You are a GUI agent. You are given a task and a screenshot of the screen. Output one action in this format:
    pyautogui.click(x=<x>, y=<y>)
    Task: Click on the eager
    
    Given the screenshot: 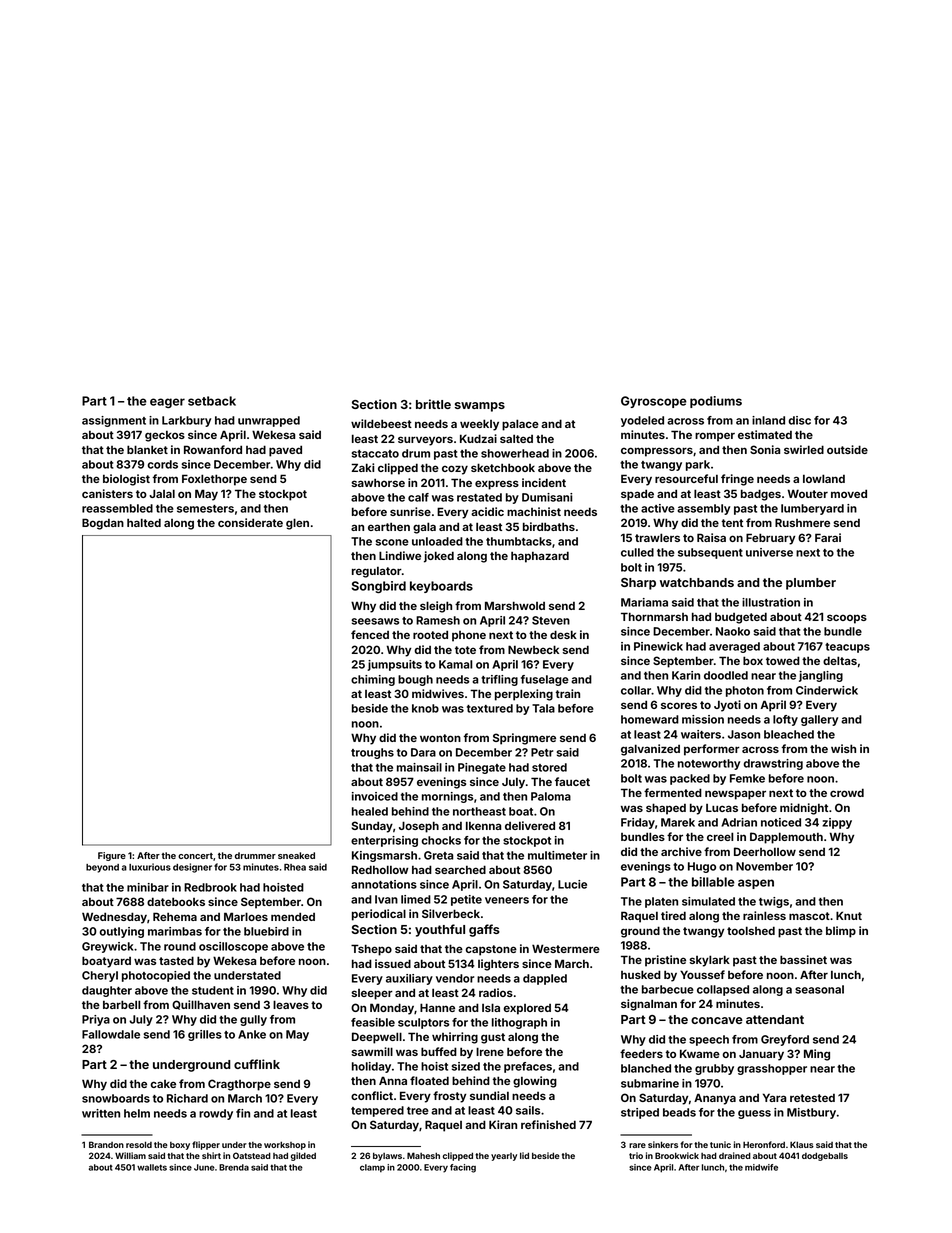 What is the action you would take?
    pyautogui.click(x=167, y=403)
